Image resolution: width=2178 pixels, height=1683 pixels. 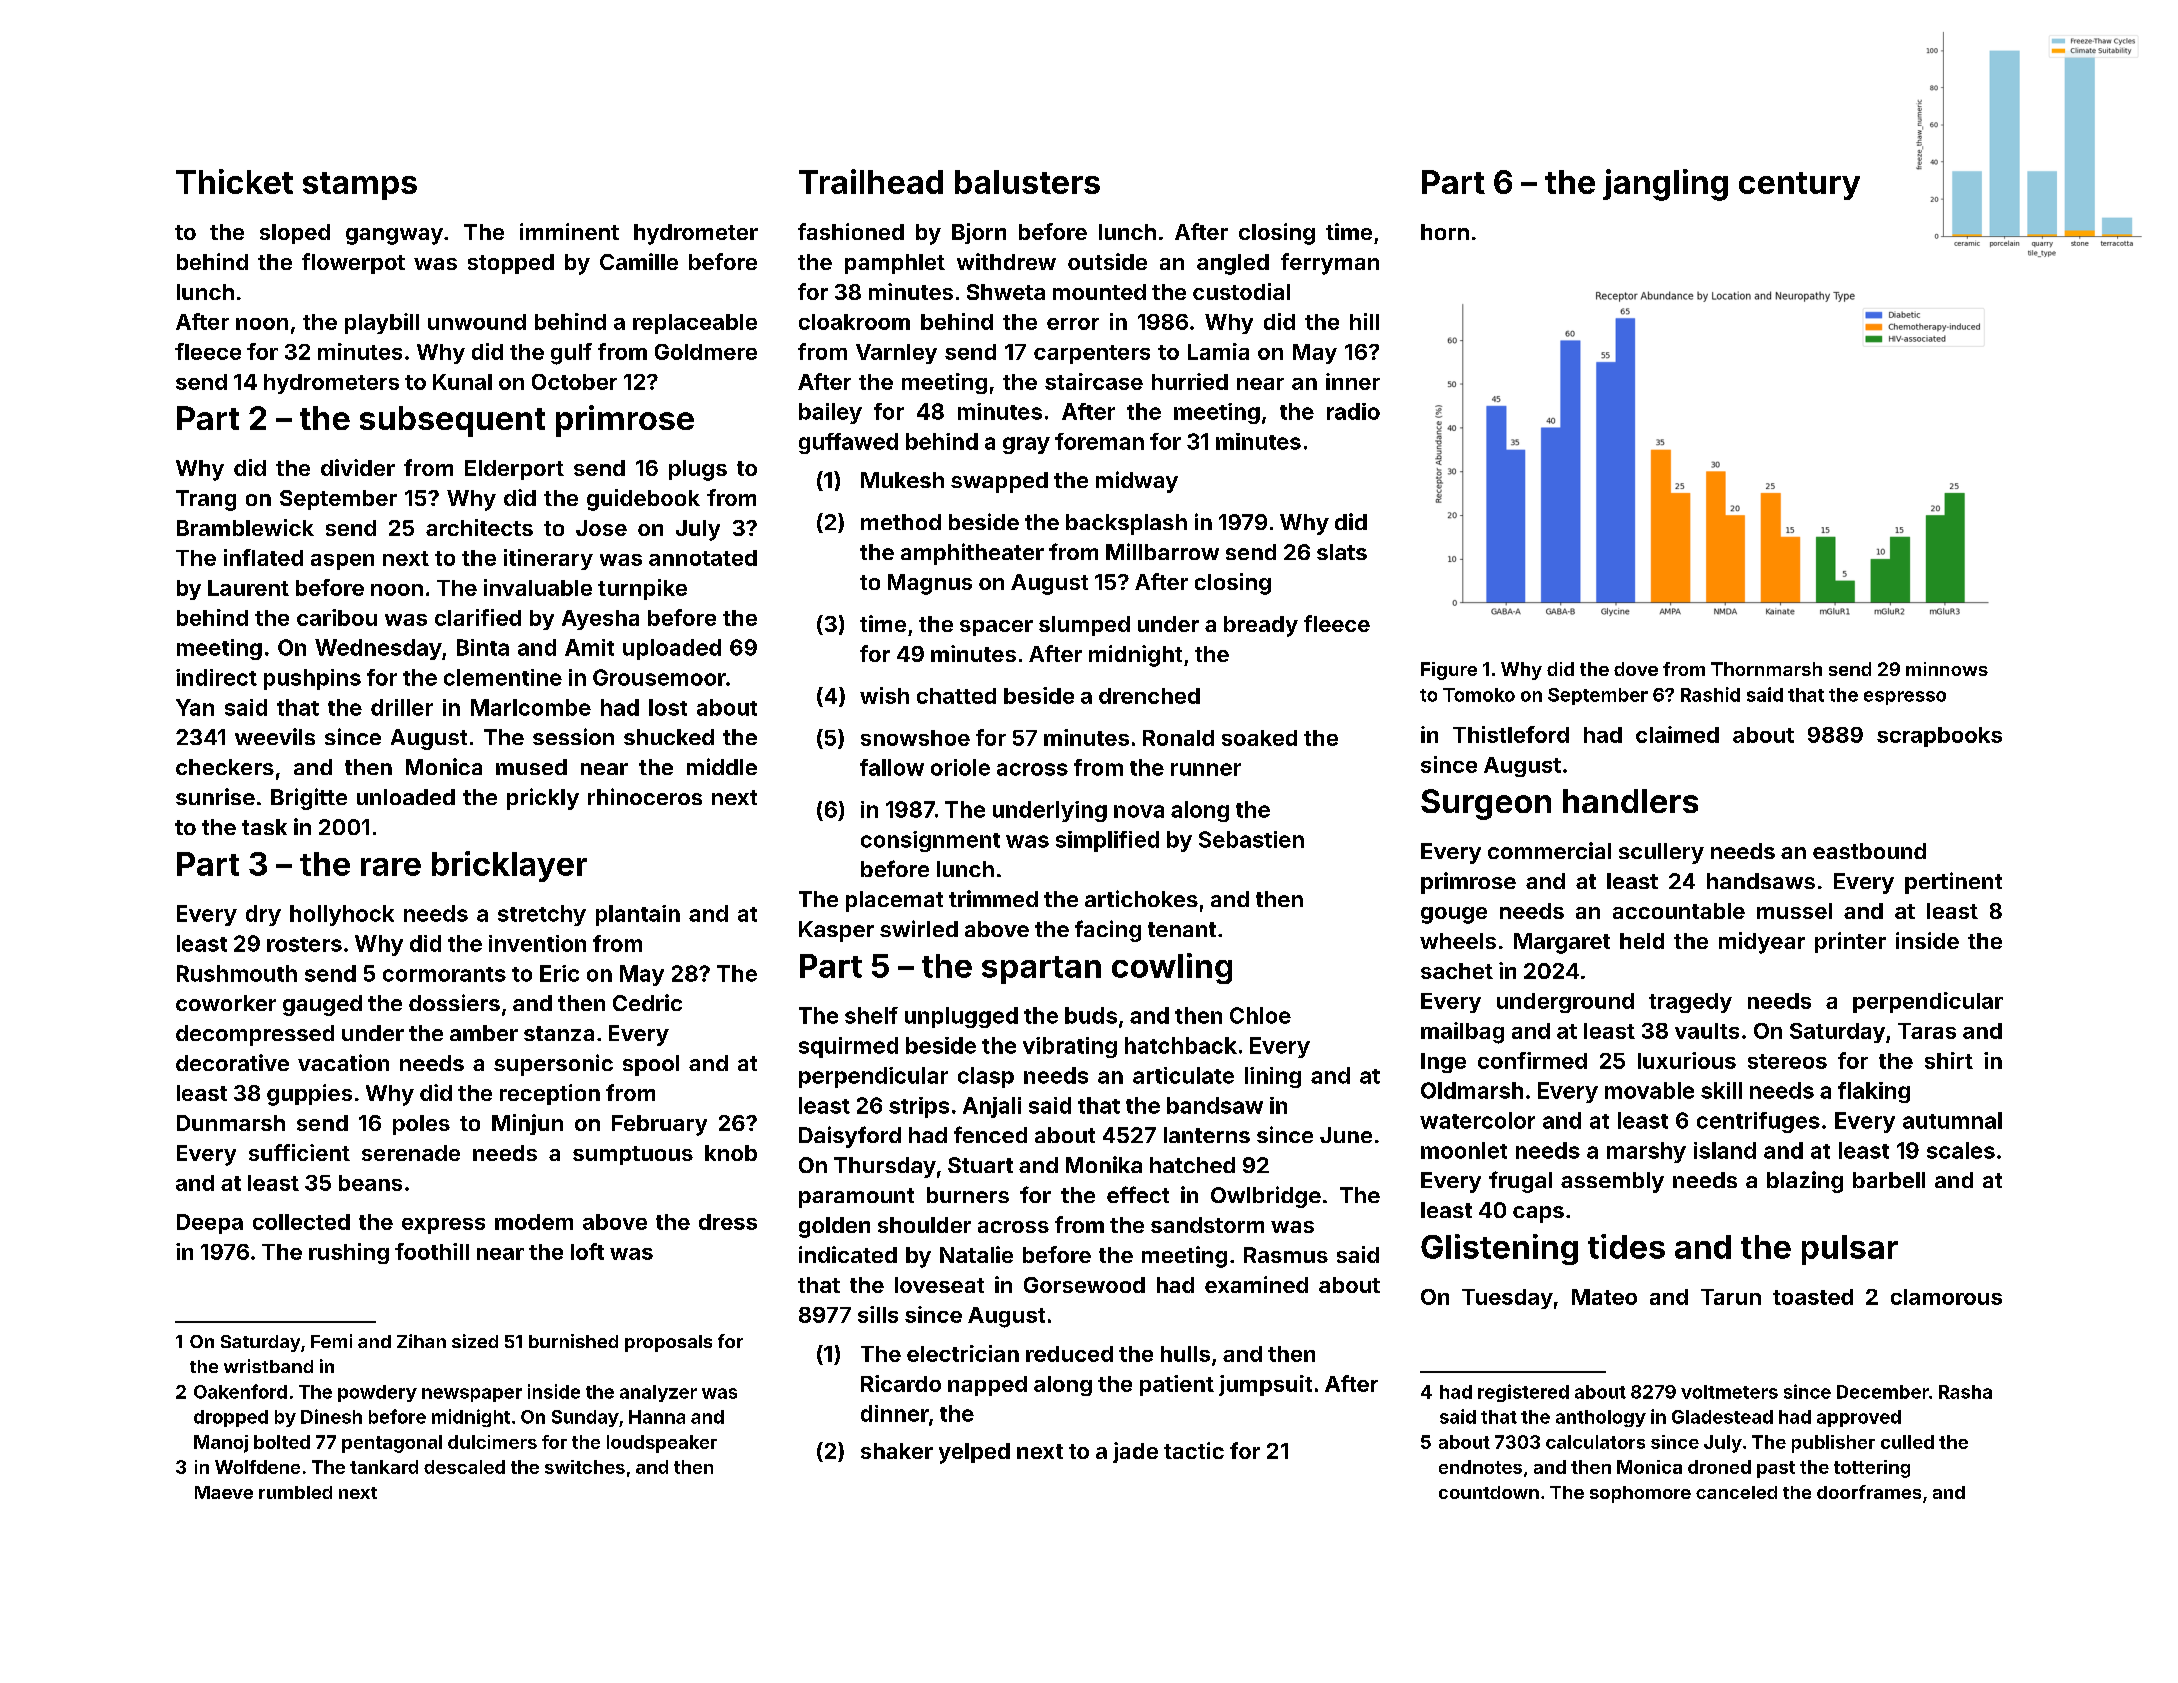 I want to click on century, so click(x=1799, y=186).
